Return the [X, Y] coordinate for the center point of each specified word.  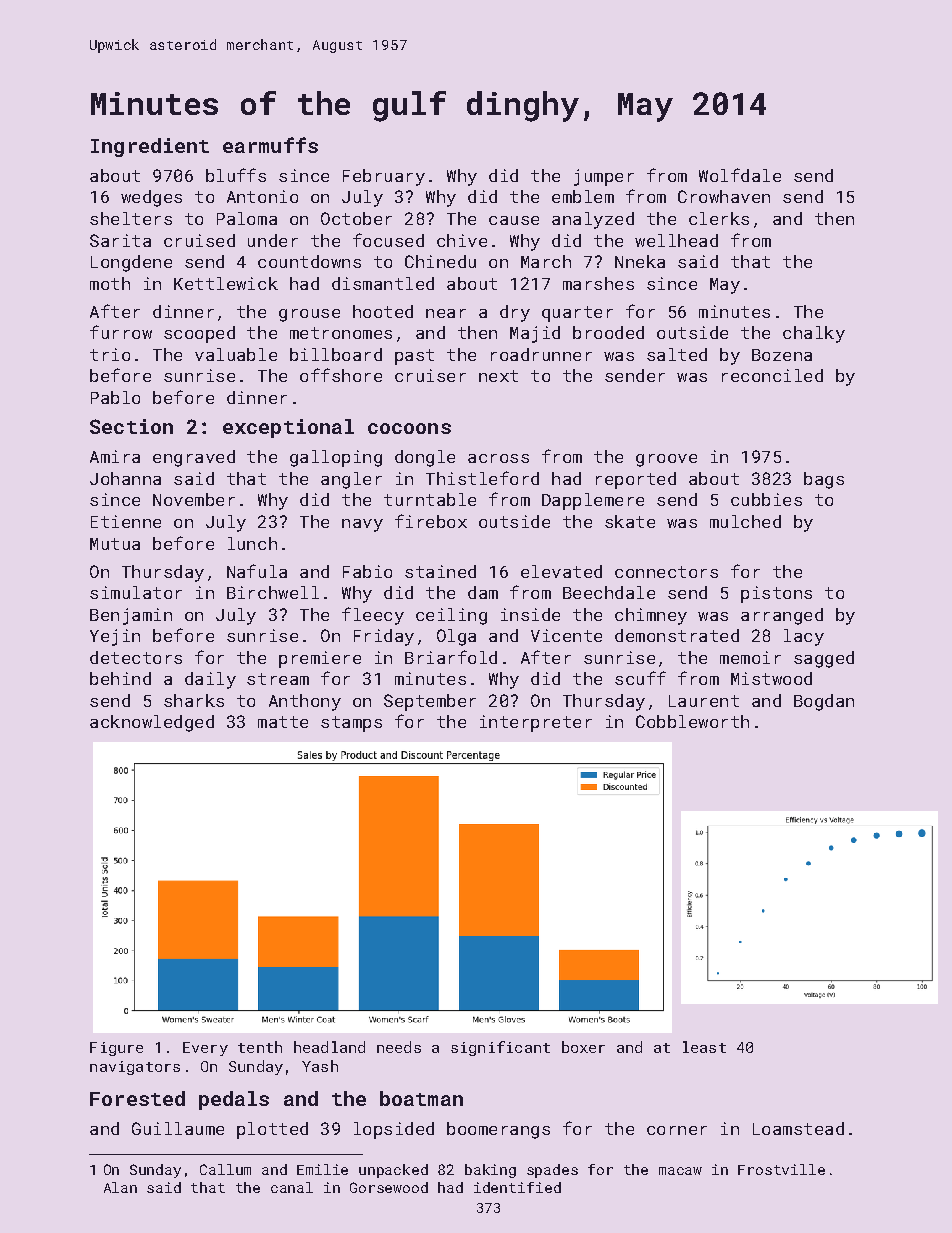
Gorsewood [389, 1187]
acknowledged [152, 723]
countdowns [309, 261]
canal [292, 1187]
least [704, 1047]
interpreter [536, 723]
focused [388, 240]
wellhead [676, 240]
